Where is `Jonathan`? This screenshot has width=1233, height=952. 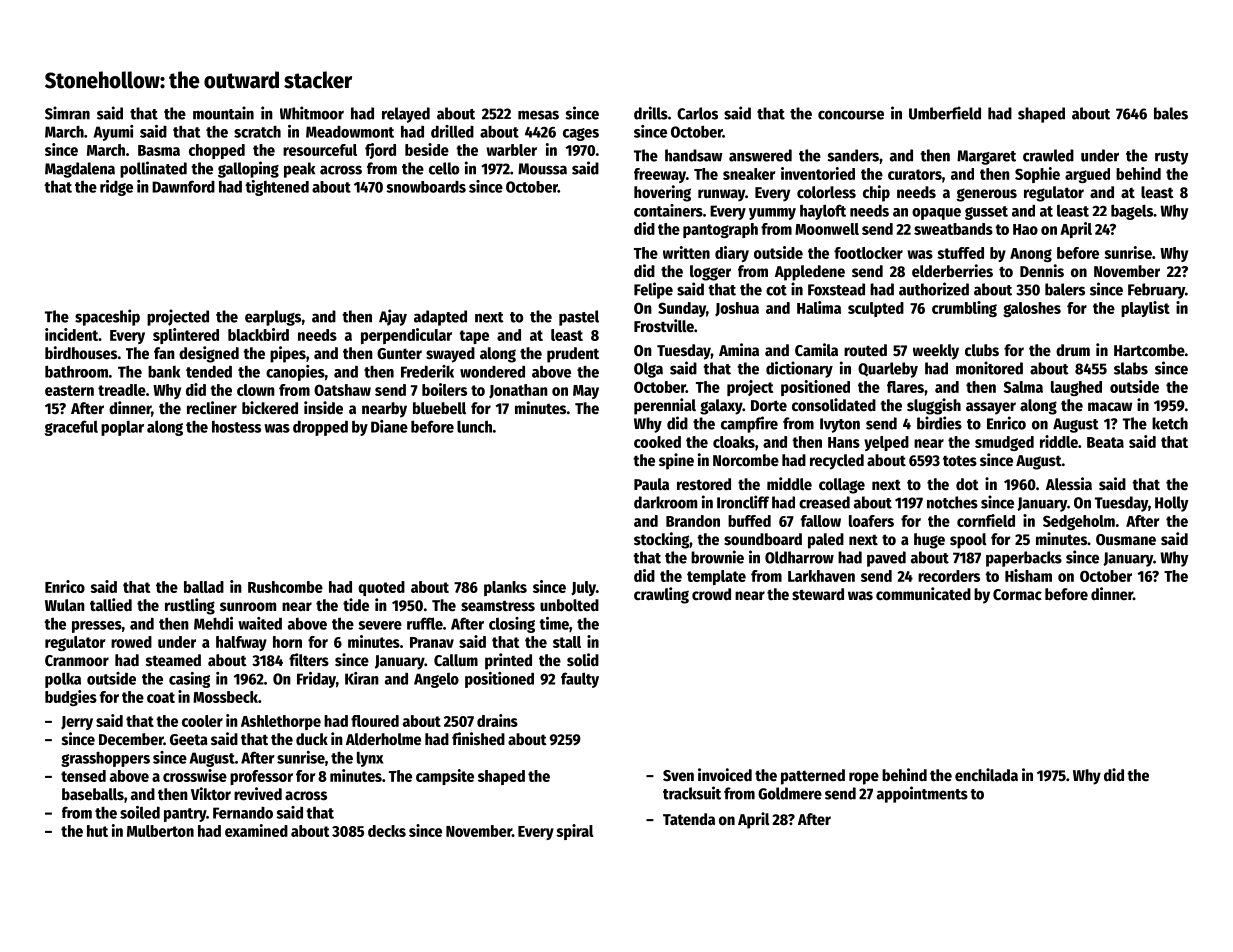
Jonathan is located at coordinates (518, 391).
